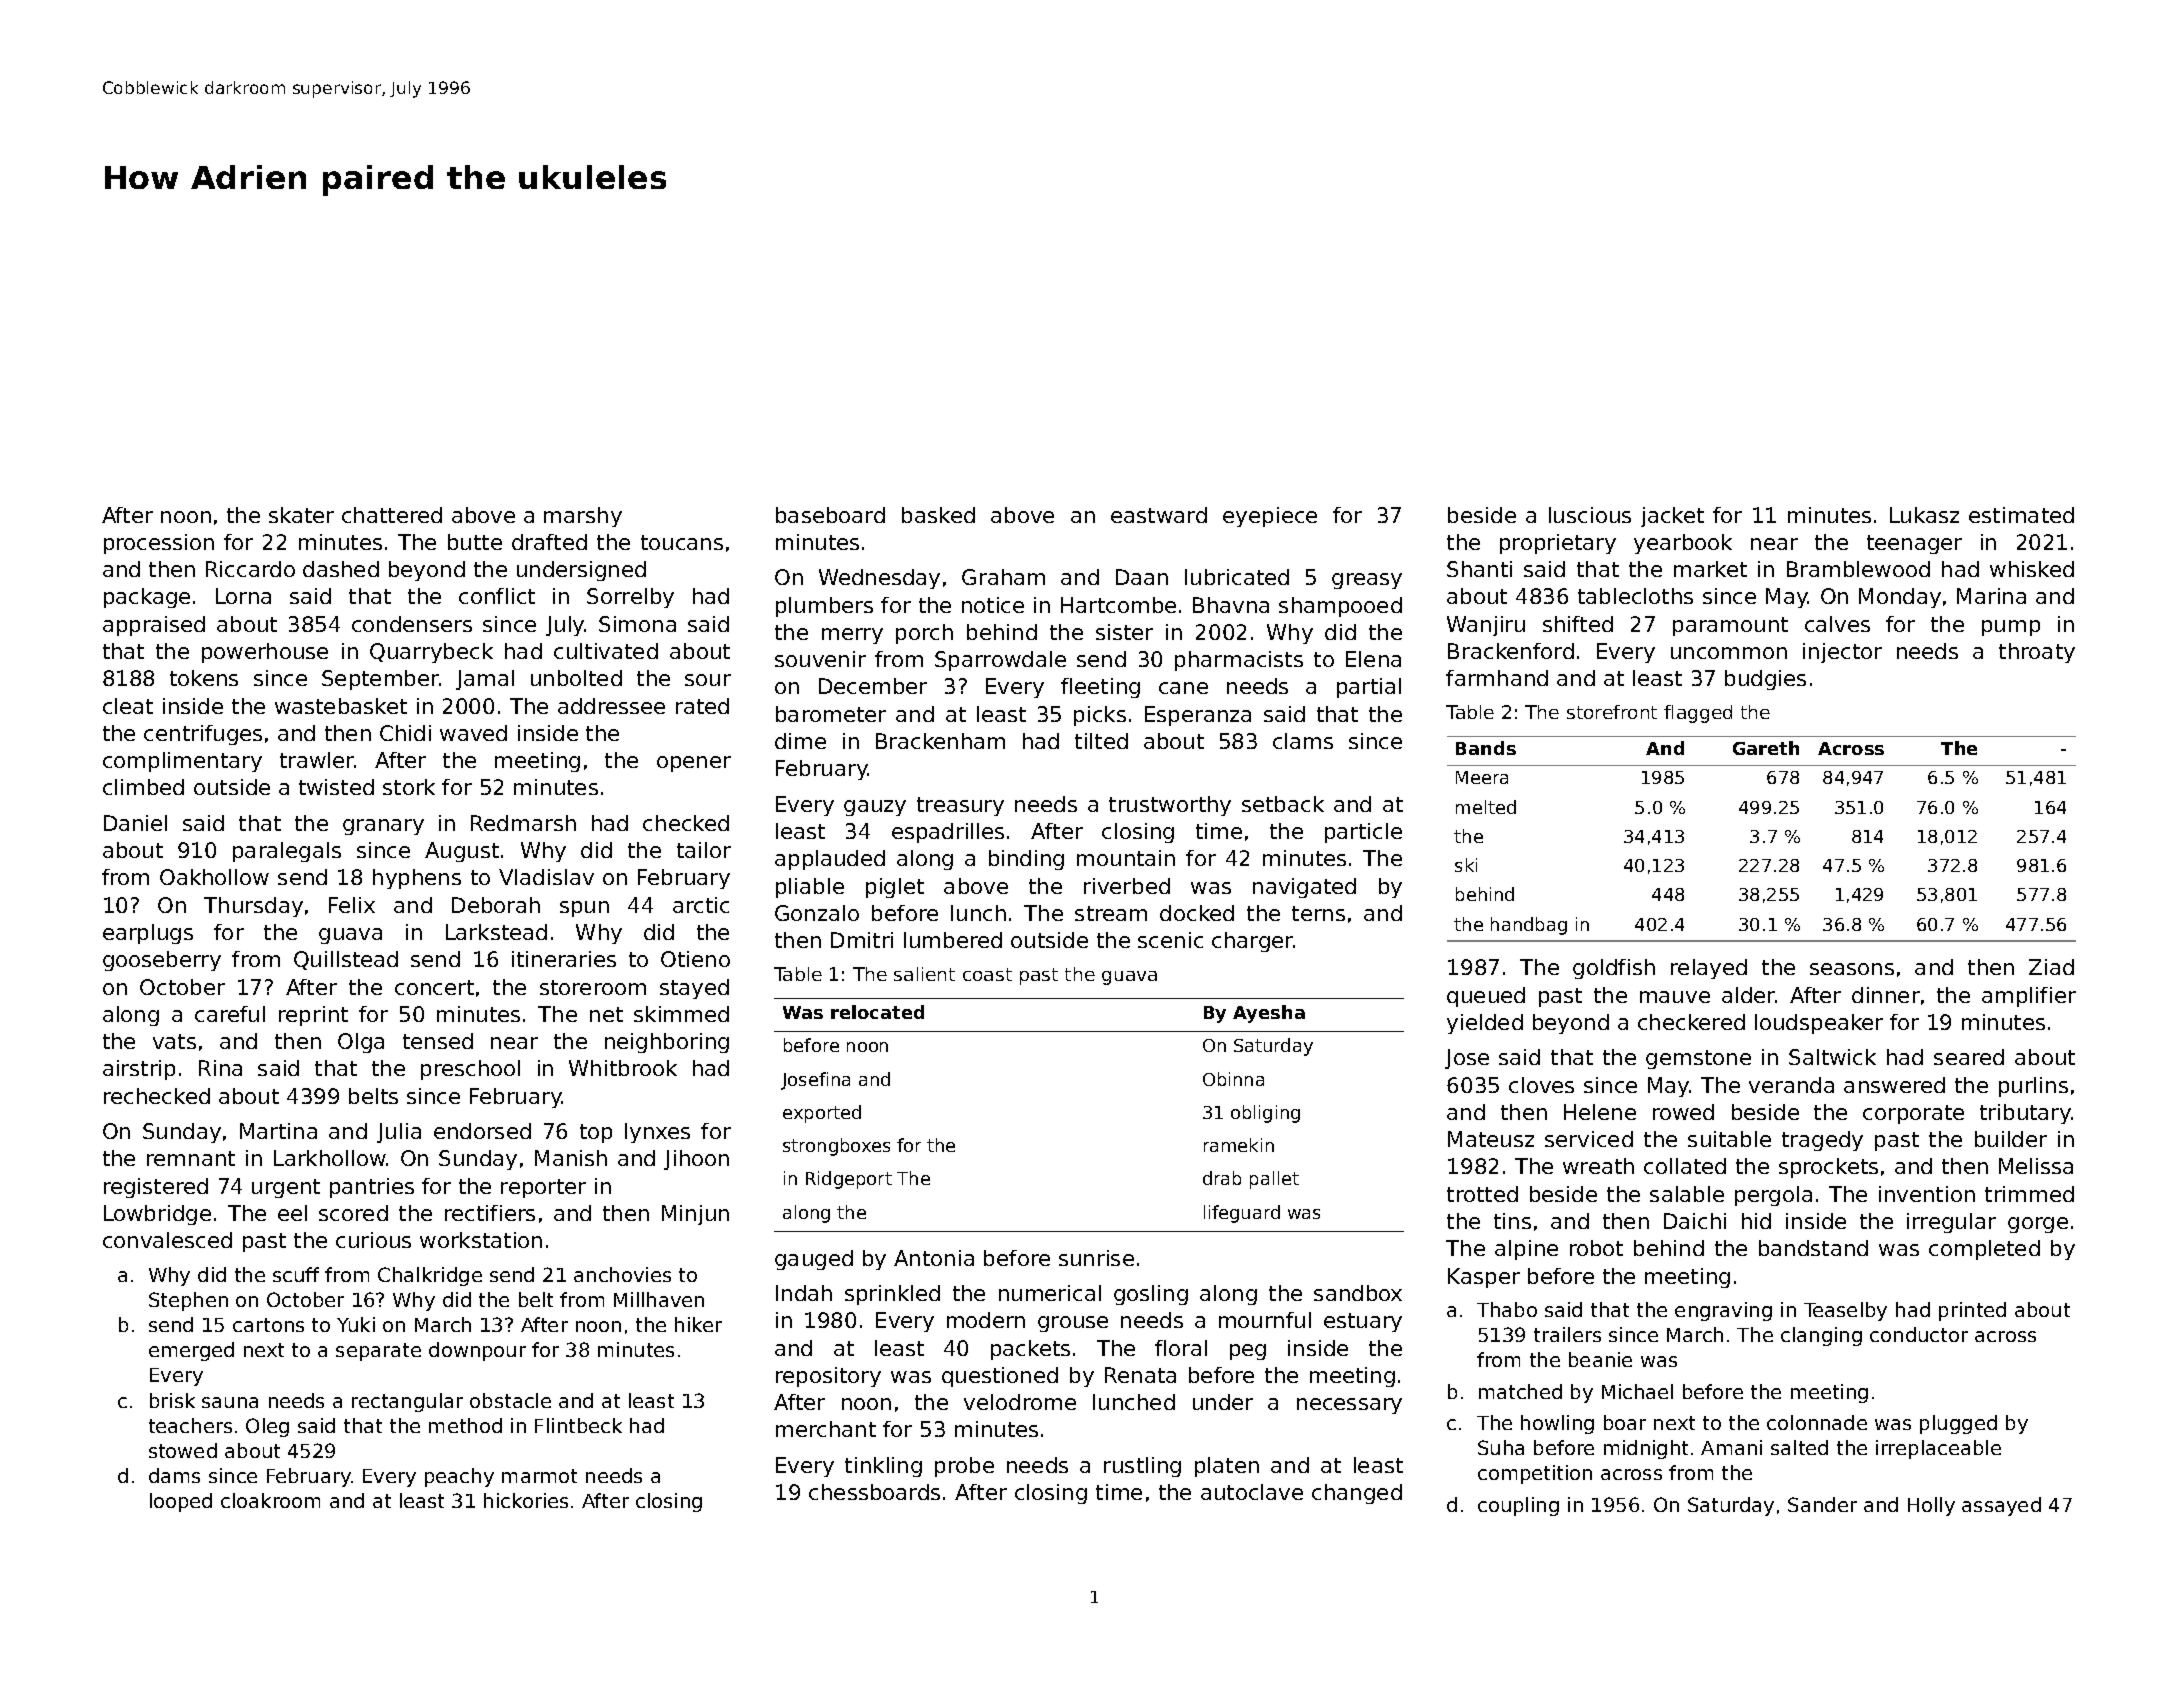 This screenshot has width=2178, height=1683. What do you see at coordinates (190, 1425) in the screenshot?
I see `teachers` at bounding box center [190, 1425].
